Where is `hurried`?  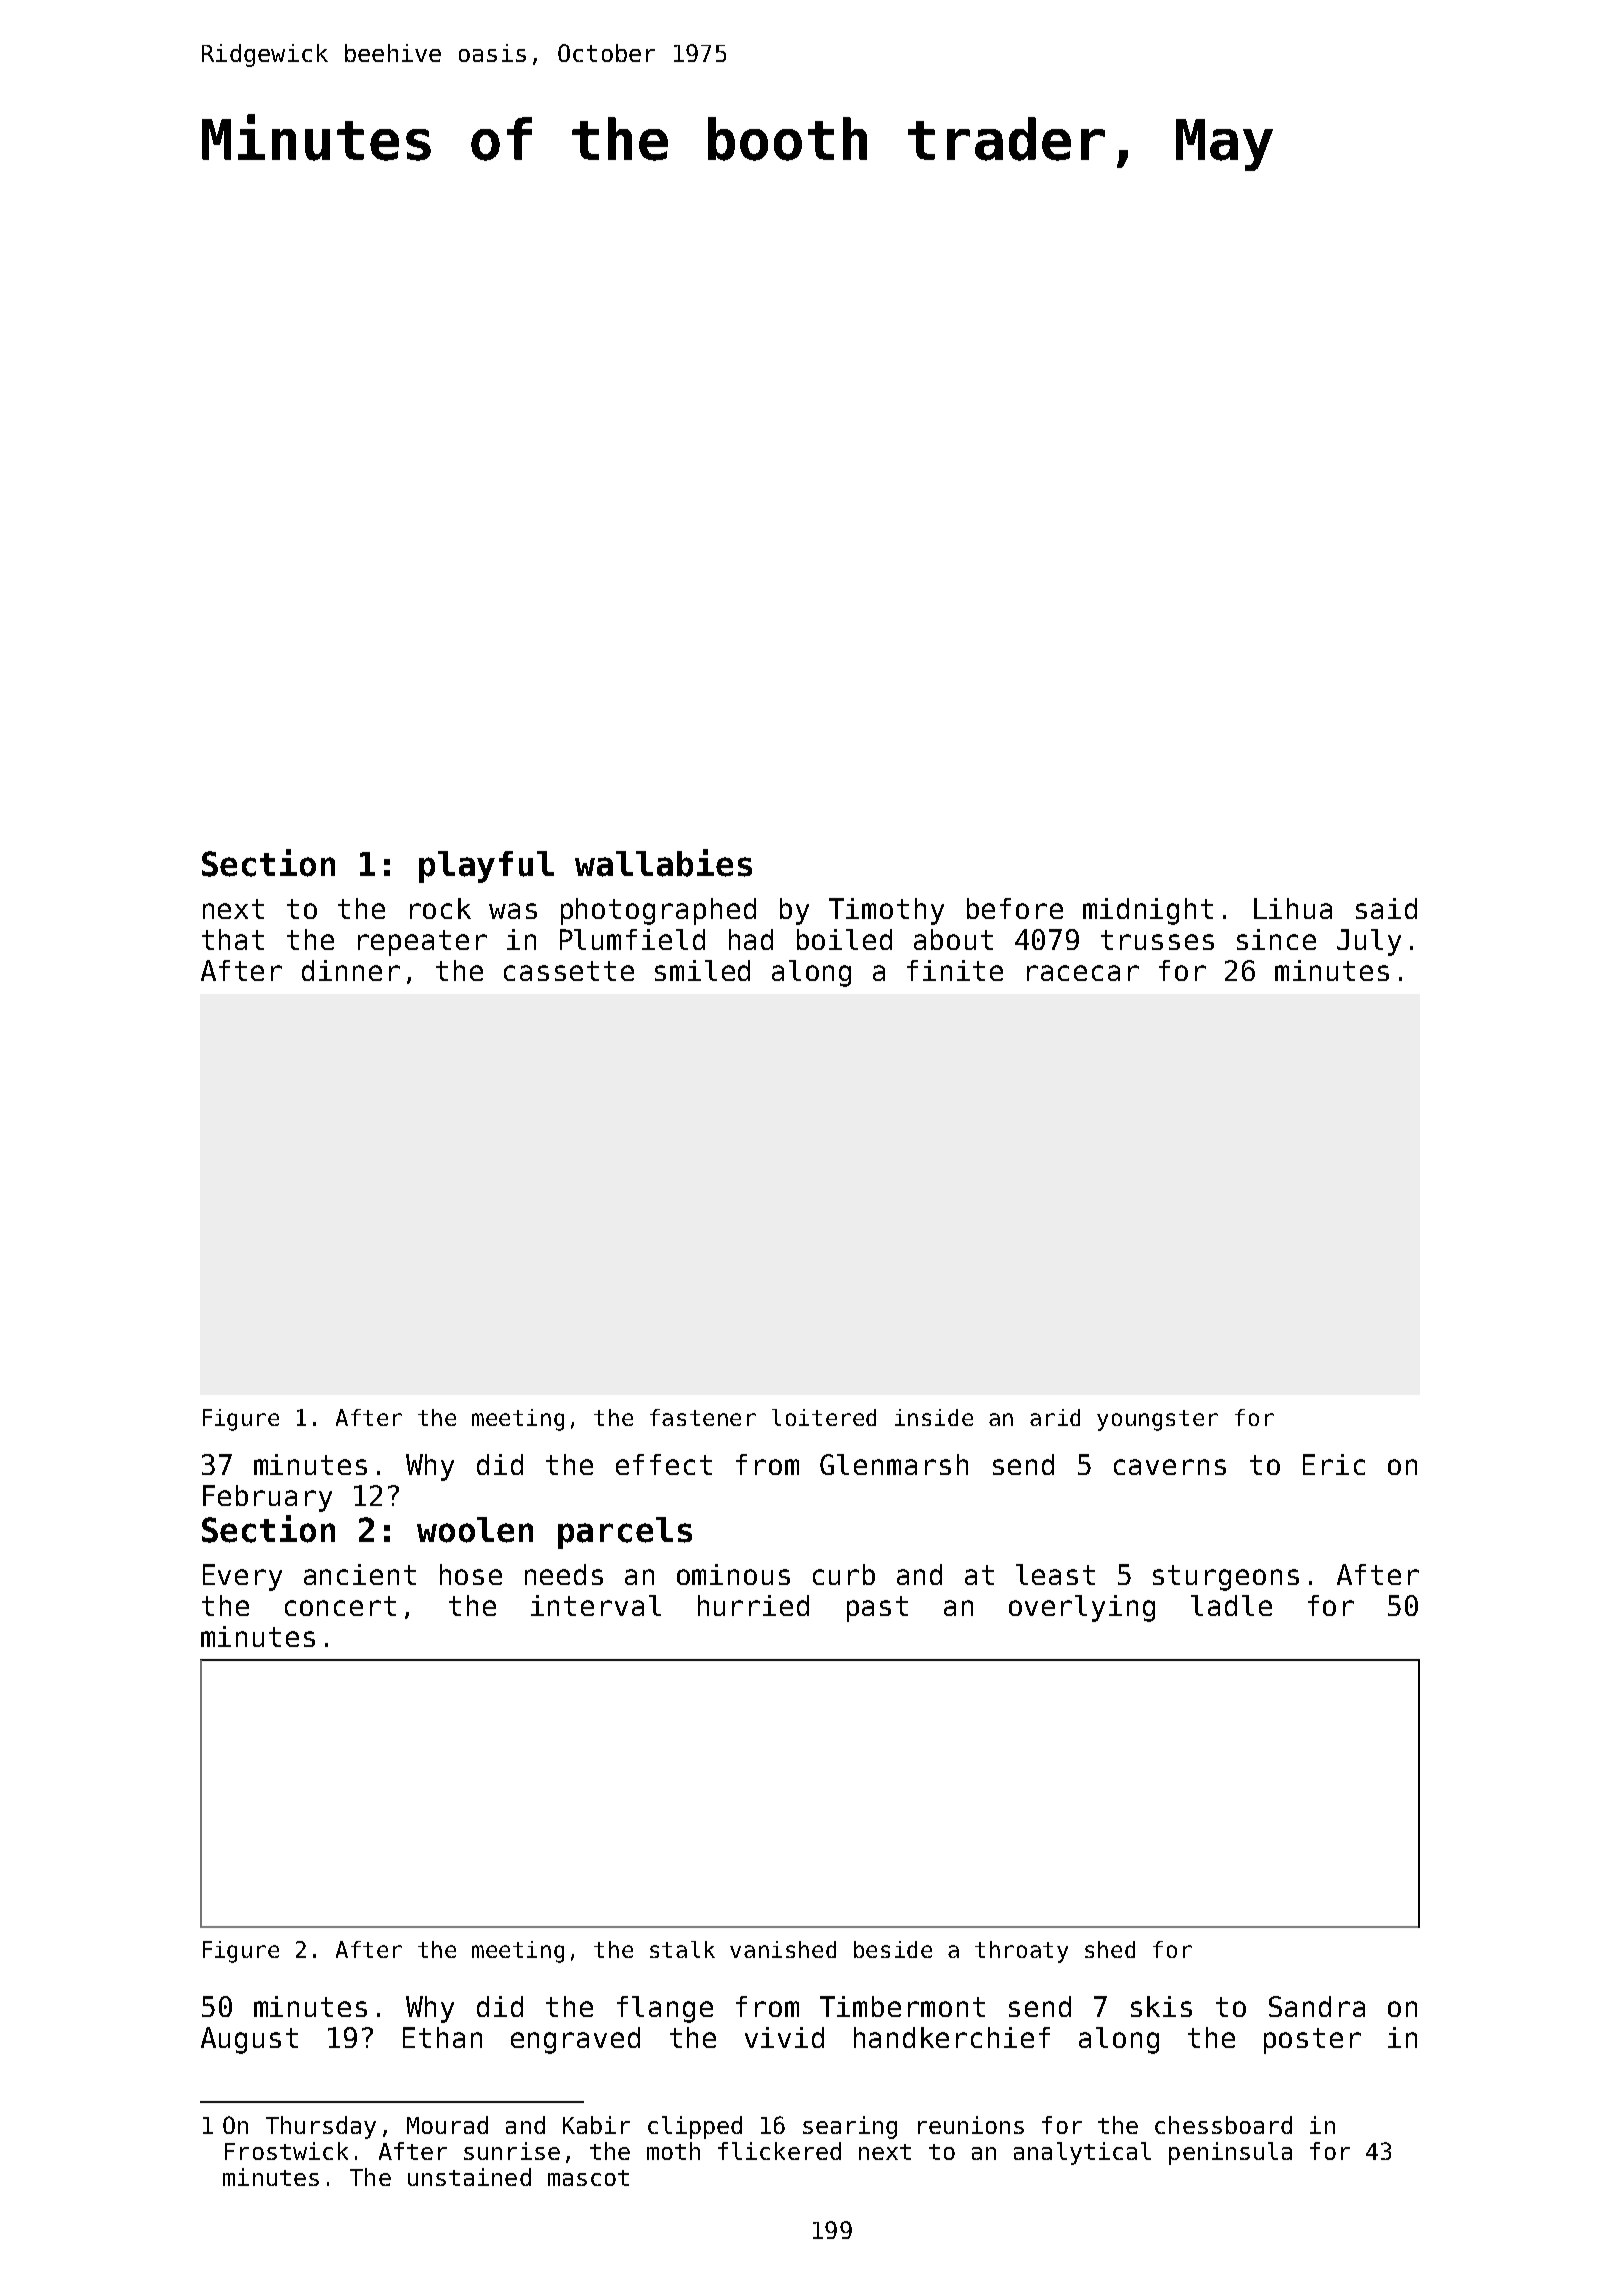
hurried is located at coordinates (753, 1605).
